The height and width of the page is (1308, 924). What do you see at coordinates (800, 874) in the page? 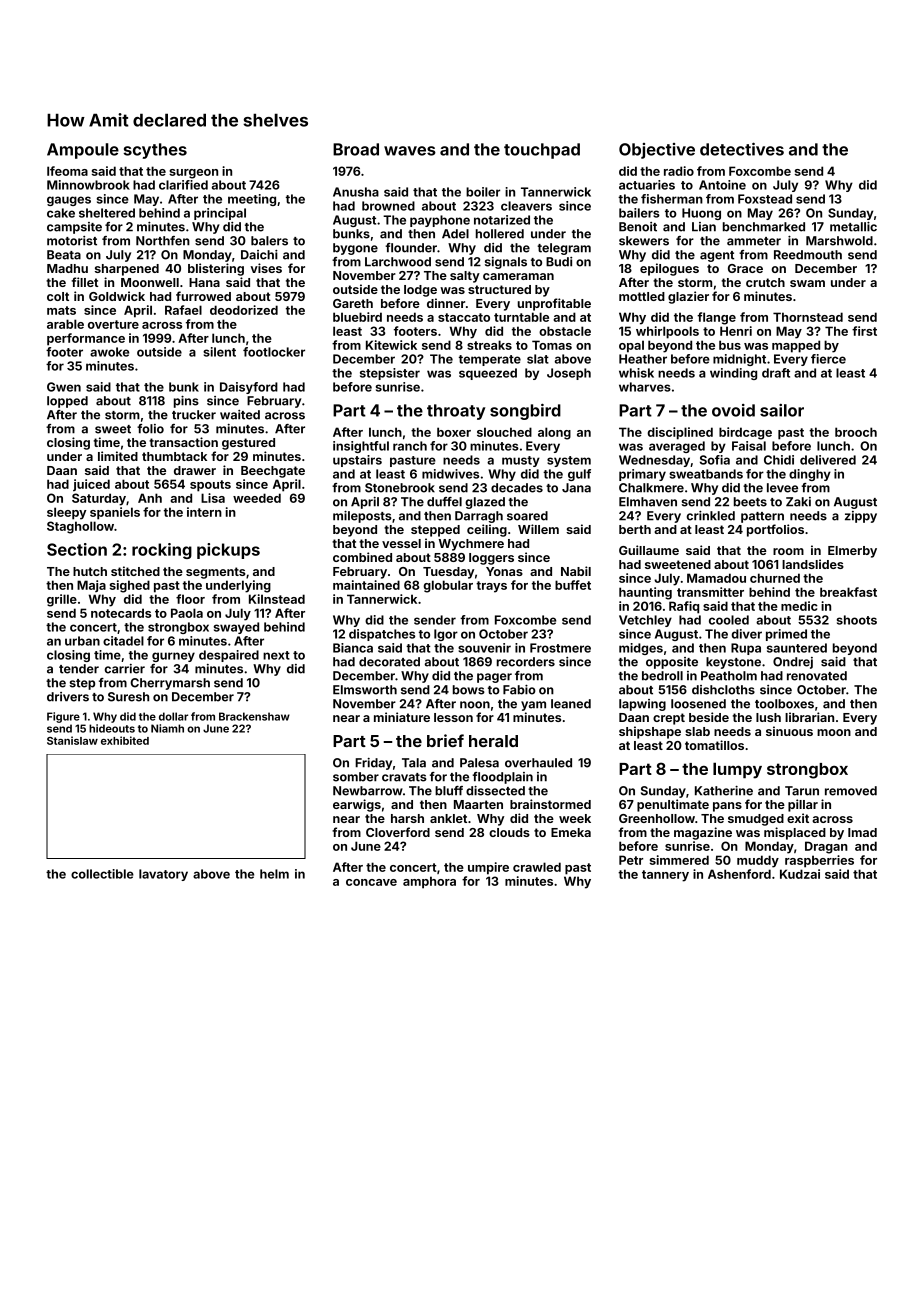
I see `Kudzai` at bounding box center [800, 874].
